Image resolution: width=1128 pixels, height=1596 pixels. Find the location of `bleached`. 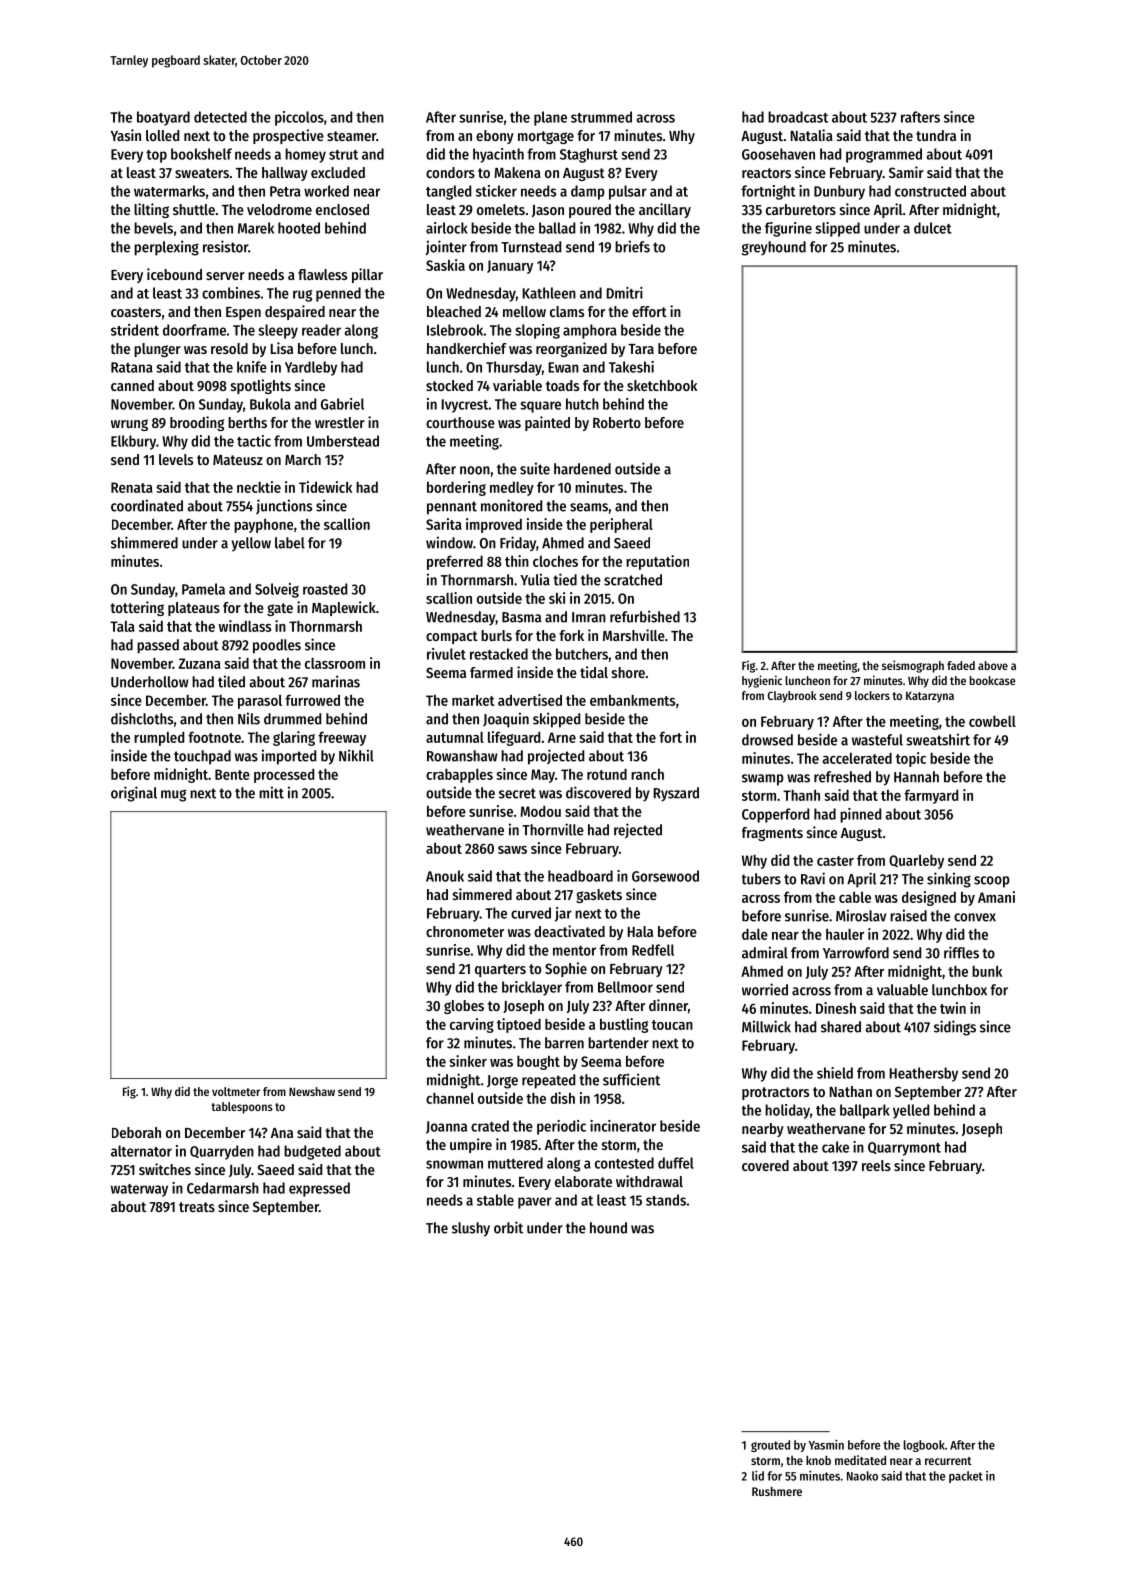

bleached is located at coordinates (454, 311).
